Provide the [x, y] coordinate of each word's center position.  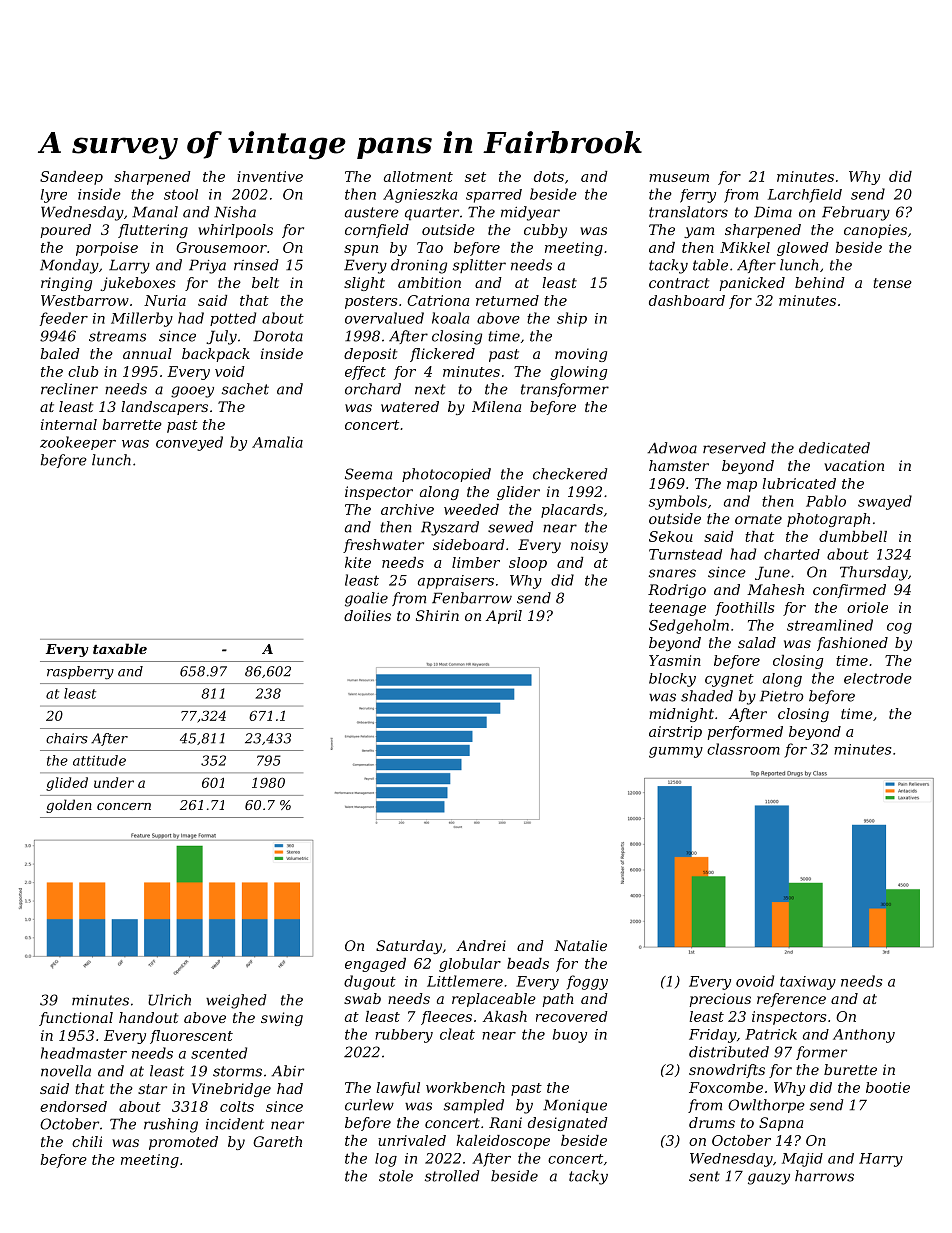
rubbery [404, 1036]
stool [181, 194]
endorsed [73, 1106]
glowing [578, 373]
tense [892, 283]
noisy [589, 546]
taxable [120, 648]
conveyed [189, 443]
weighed [236, 1001]
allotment [418, 176]
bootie [888, 1087]
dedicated [834, 448]
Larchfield [805, 196]
